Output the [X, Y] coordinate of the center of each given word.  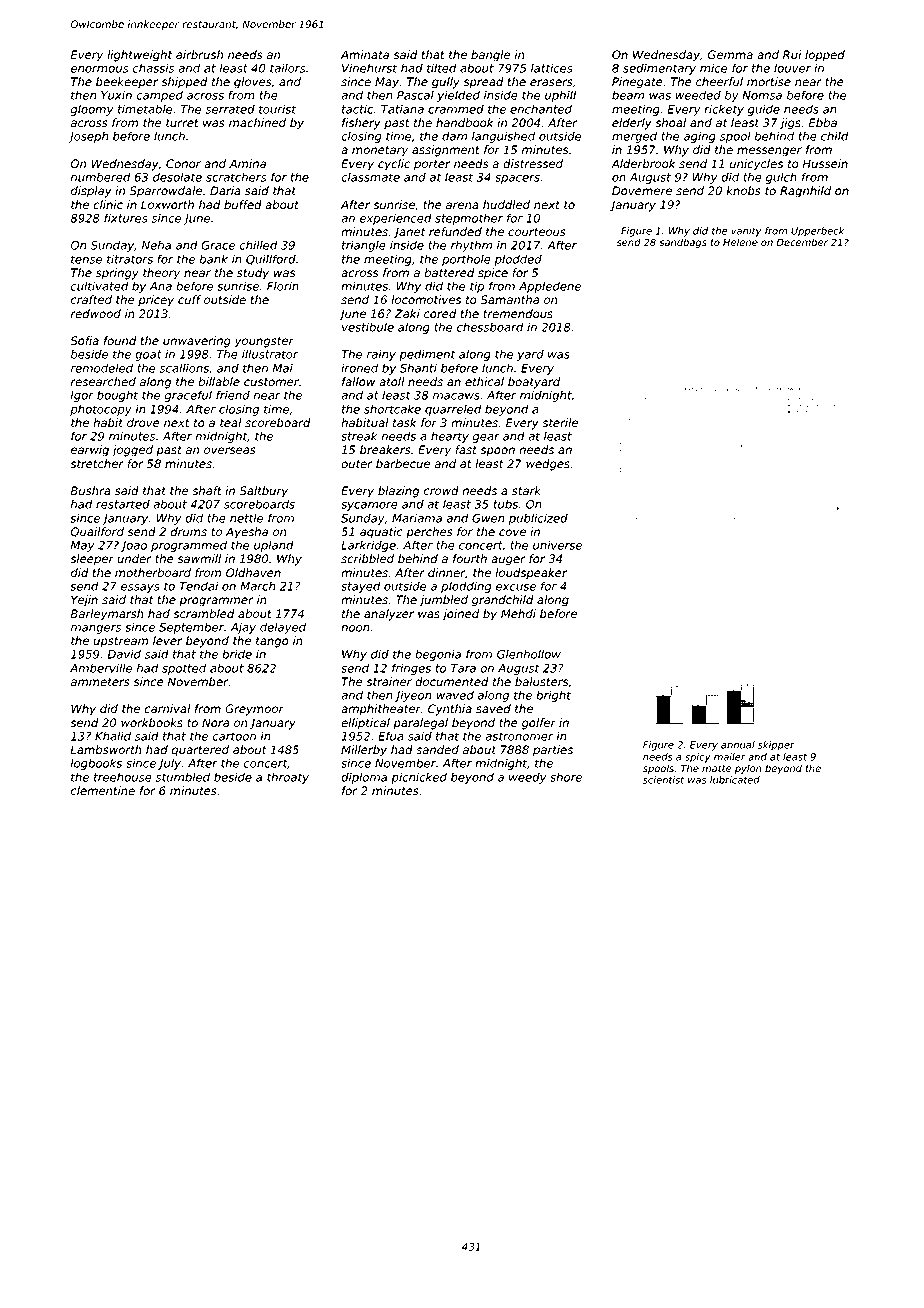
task [405, 422]
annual [738, 745]
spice [493, 274]
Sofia [84, 340]
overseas [230, 450]
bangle [490, 56]
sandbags [683, 243]
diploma [364, 778]
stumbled [183, 777]
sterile [560, 422]
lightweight [139, 56]
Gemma [730, 54]
